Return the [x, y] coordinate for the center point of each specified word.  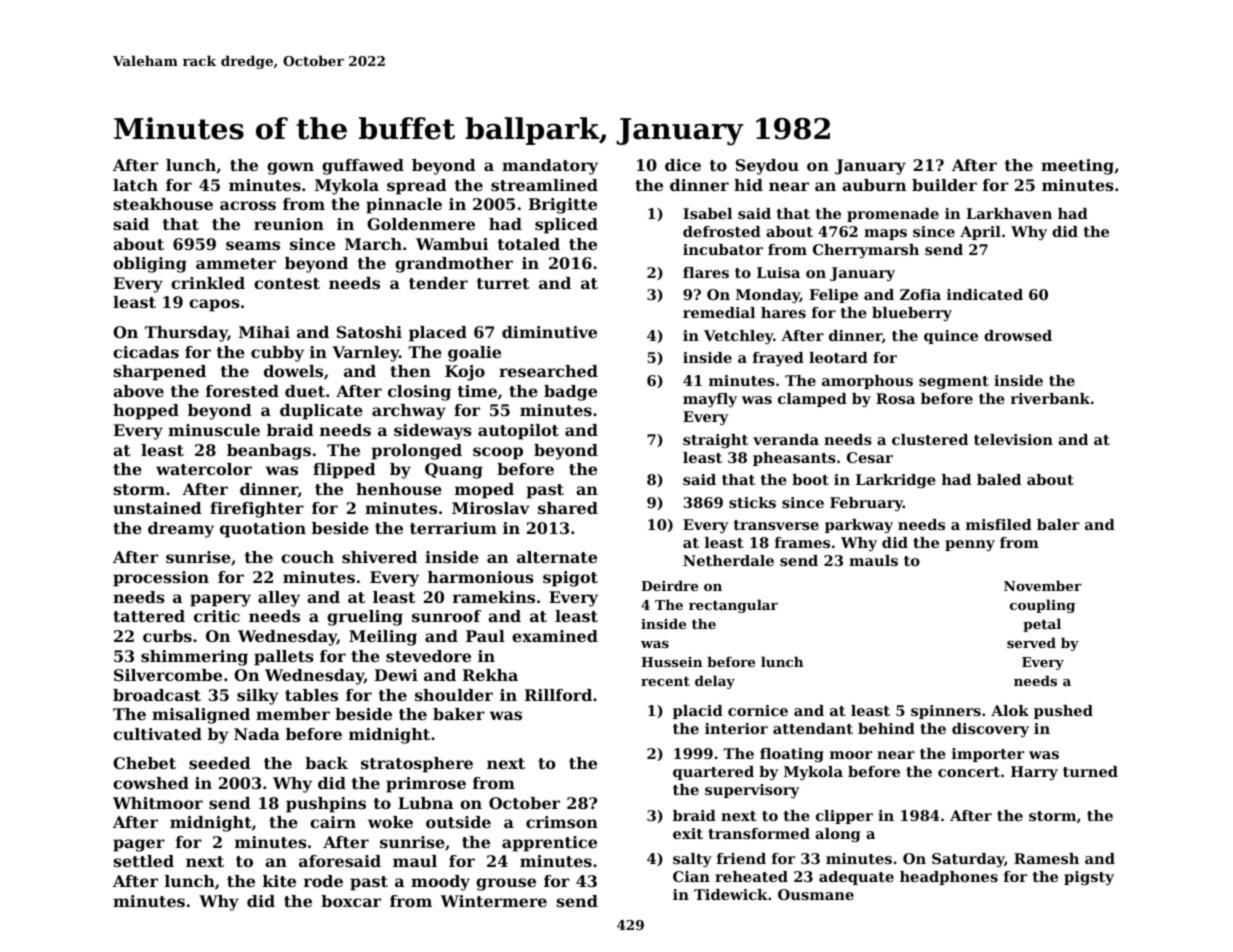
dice [683, 165]
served [1031, 642]
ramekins [494, 597]
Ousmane [816, 894]
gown [290, 168]
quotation [263, 530]
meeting [1077, 167]
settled [143, 861]
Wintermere [494, 901]
